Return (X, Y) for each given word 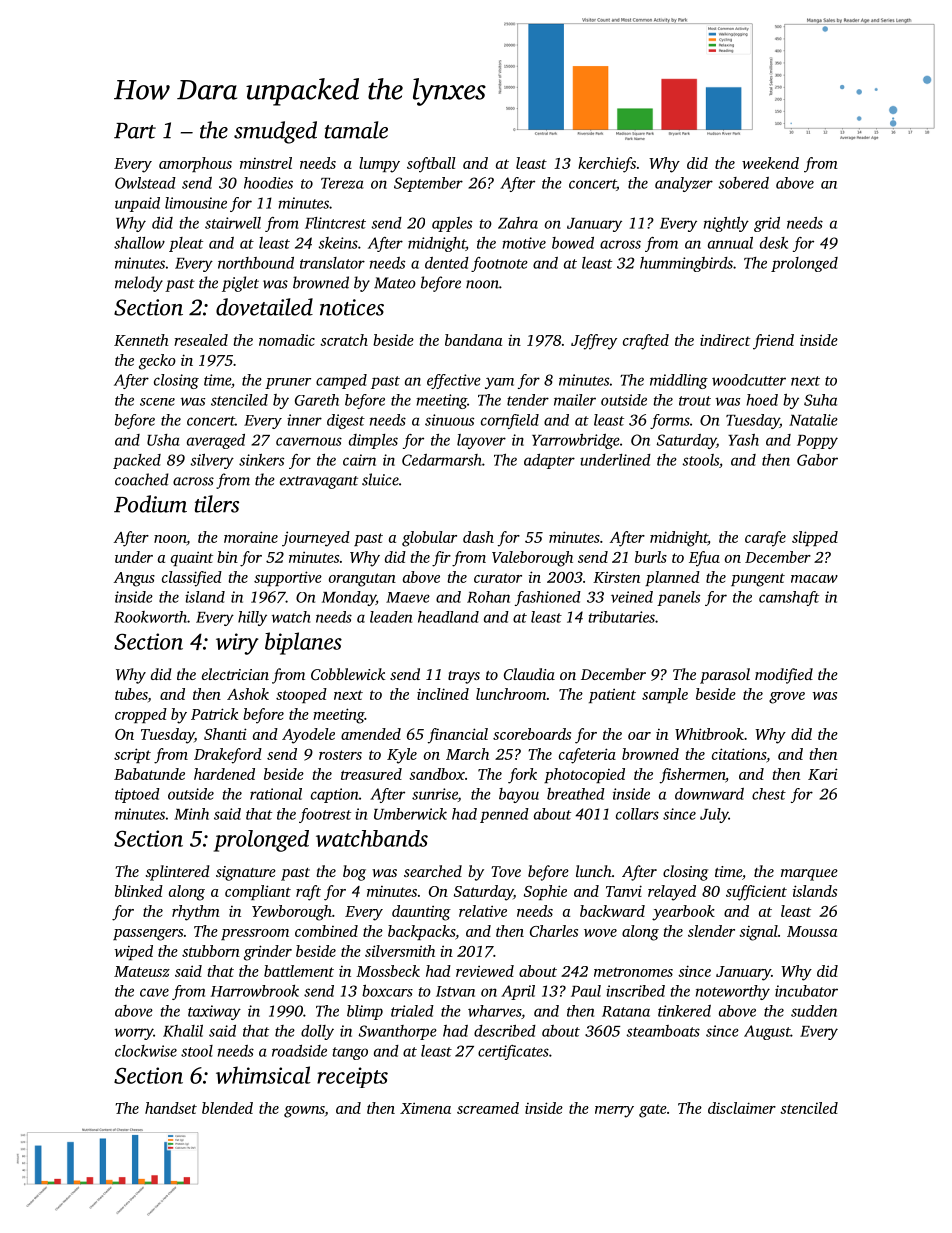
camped (341, 381)
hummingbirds (686, 264)
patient (612, 696)
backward (612, 911)
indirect (725, 340)
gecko (157, 362)
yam (499, 383)
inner (304, 420)
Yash (743, 440)
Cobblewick (348, 674)
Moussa (812, 931)
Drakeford (228, 756)
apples (452, 224)
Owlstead (145, 183)
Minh (191, 814)
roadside (299, 1051)
